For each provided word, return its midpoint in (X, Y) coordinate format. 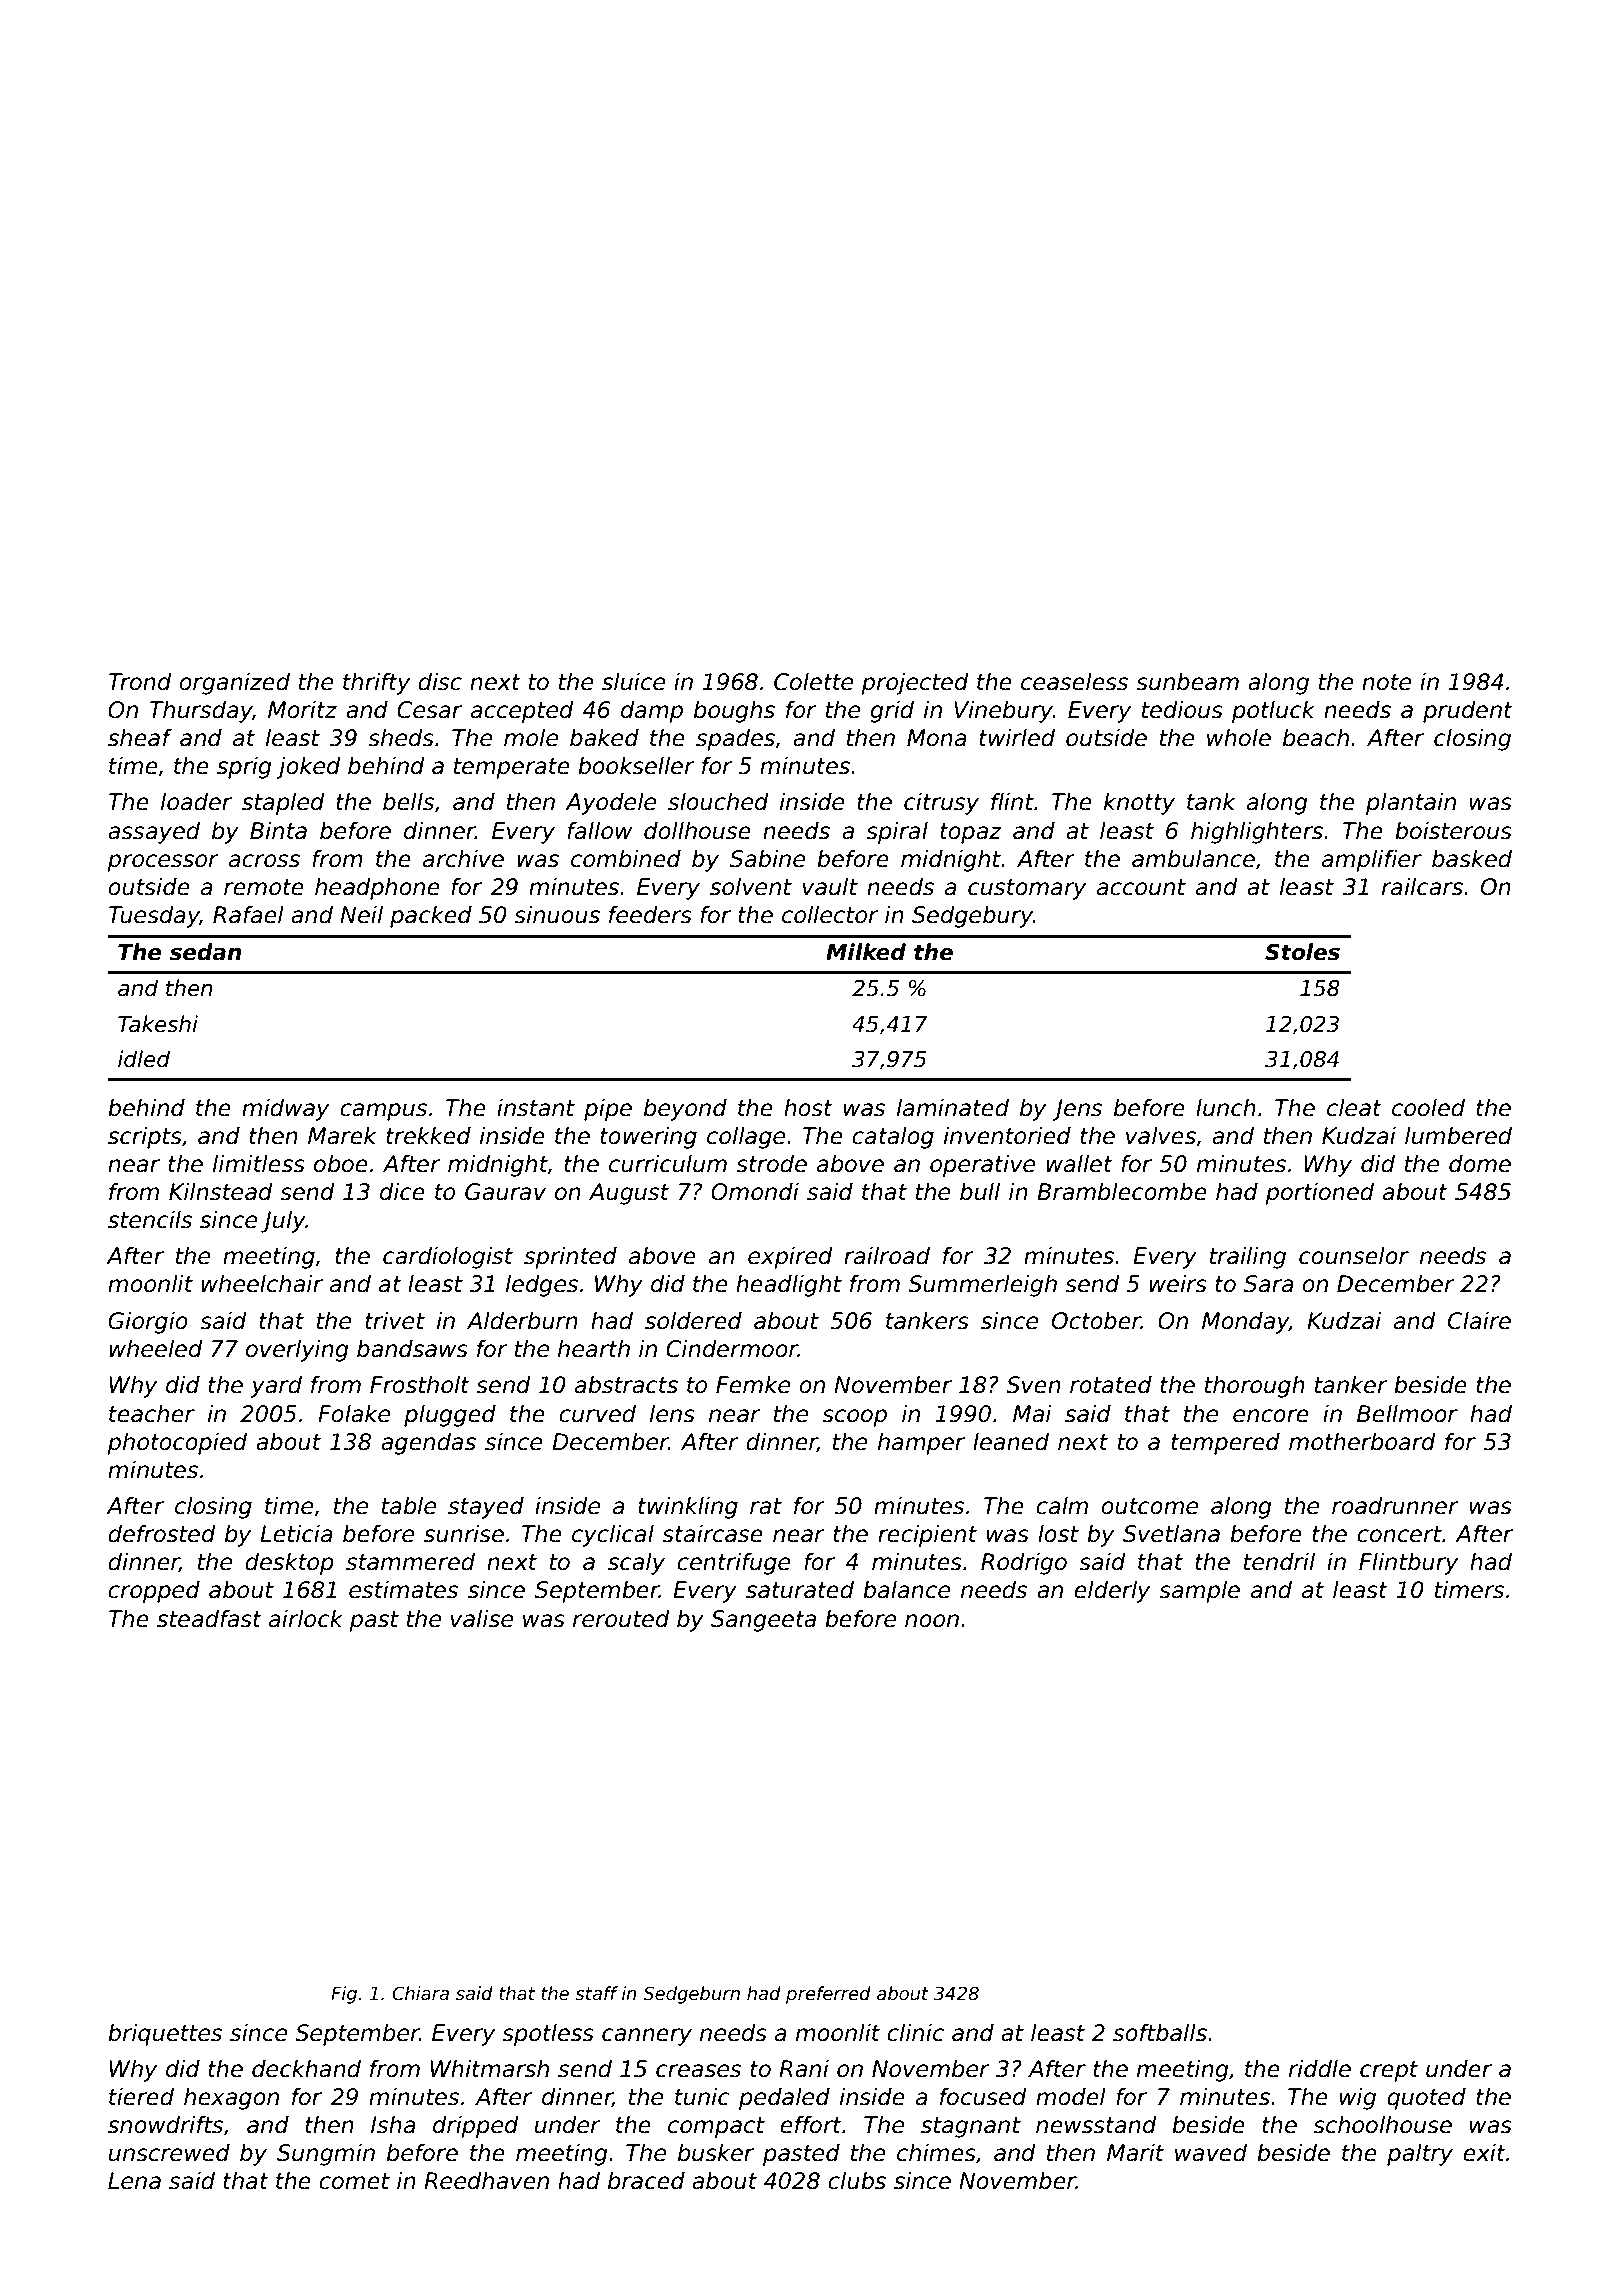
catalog (893, 1138)
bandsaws (412, 1349)
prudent (1468, 712)
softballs (1160, 2033)
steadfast (209, 1619)
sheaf (140, 738)
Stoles (1302, 952)
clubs (857, 2181)
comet (354, 2181)
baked (604, 738)
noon (932, 1621)
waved (1211, 2153)
